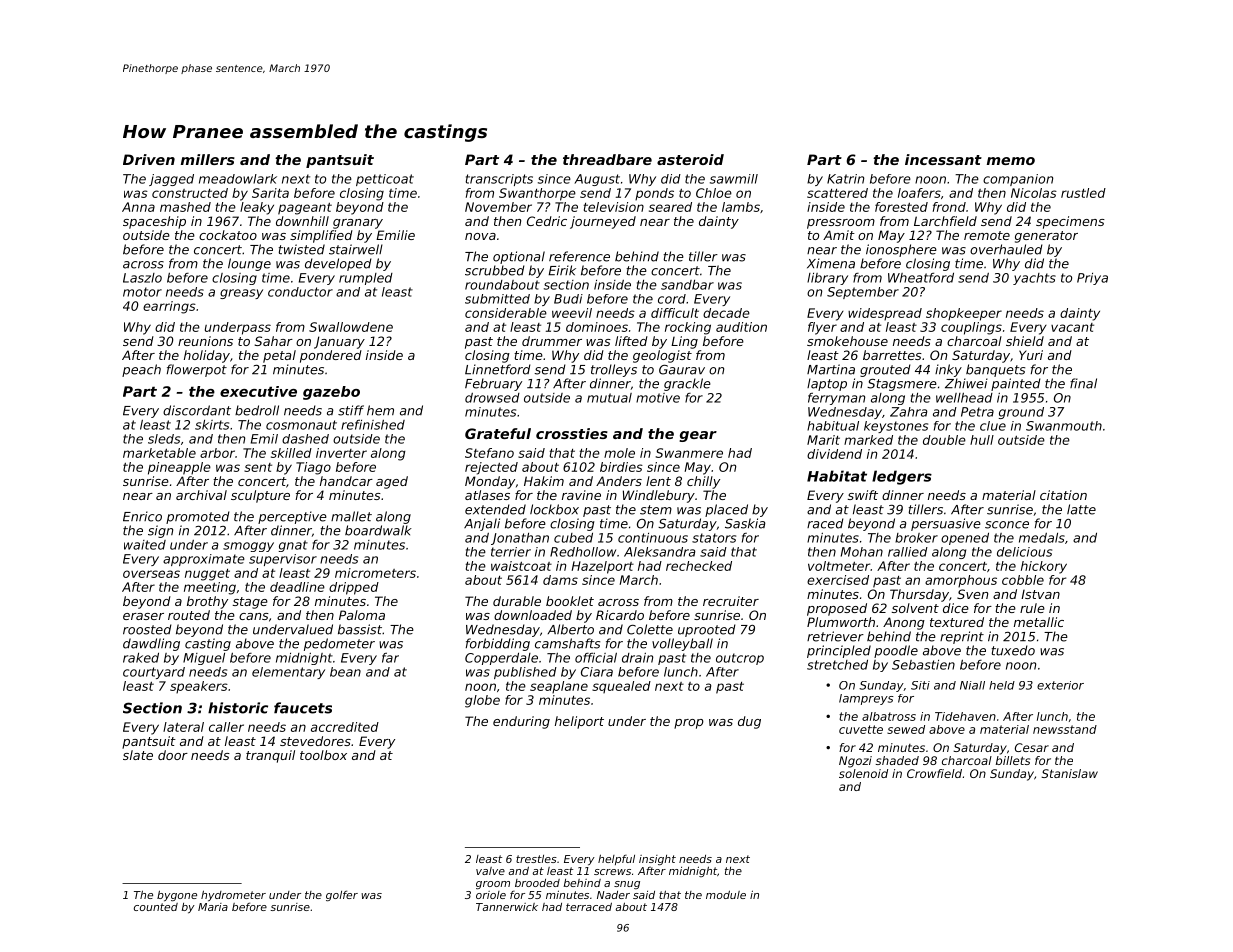  Describe the element at coordinates (270, 756) in the document. I see `tranquil` at that location.
